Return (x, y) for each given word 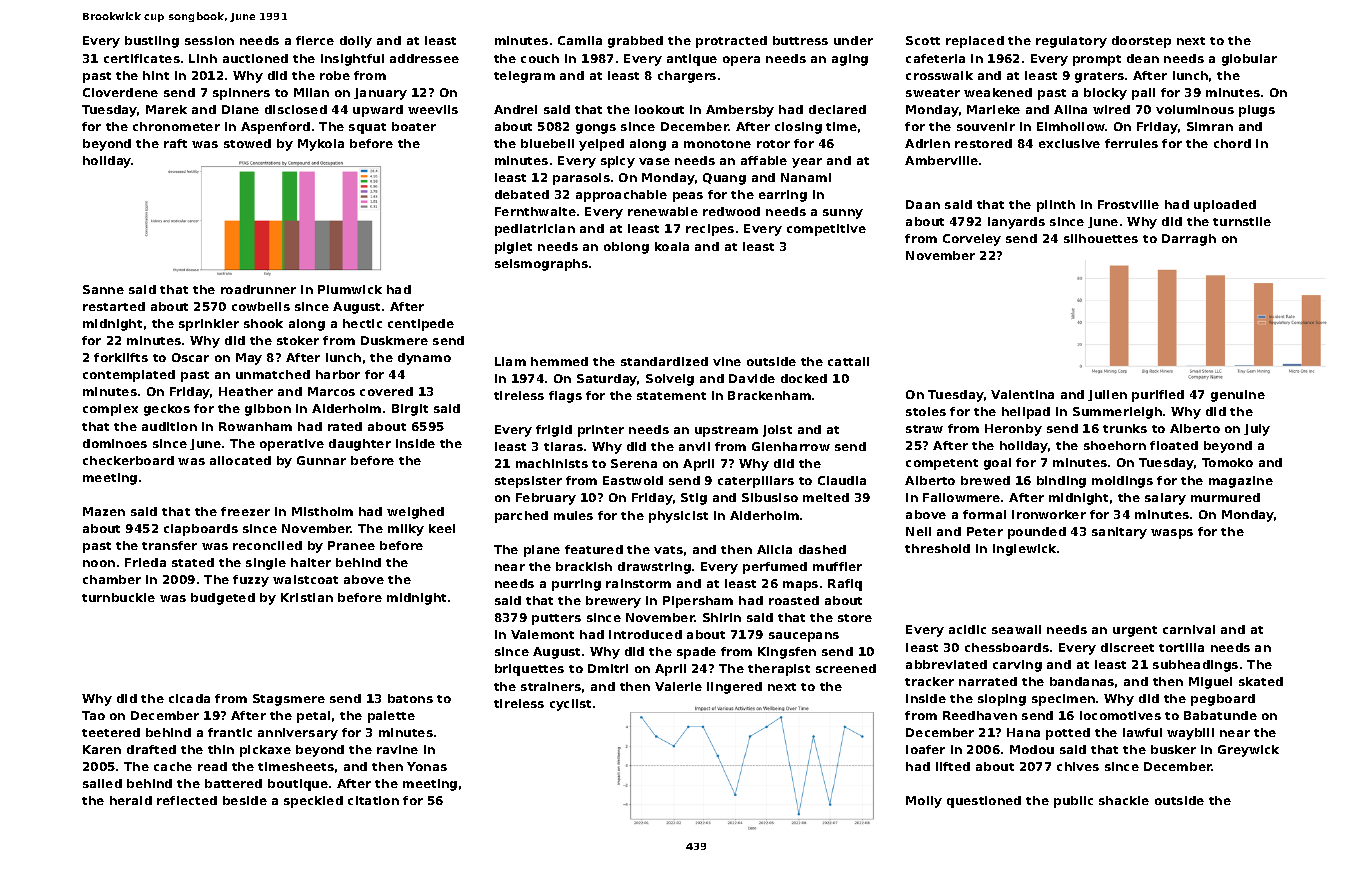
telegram (524, 77)
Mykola (321, 145)
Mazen (104, 511)
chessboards (1007, 647)
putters (556, 619)
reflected (187, 800)
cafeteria (935, 58)
